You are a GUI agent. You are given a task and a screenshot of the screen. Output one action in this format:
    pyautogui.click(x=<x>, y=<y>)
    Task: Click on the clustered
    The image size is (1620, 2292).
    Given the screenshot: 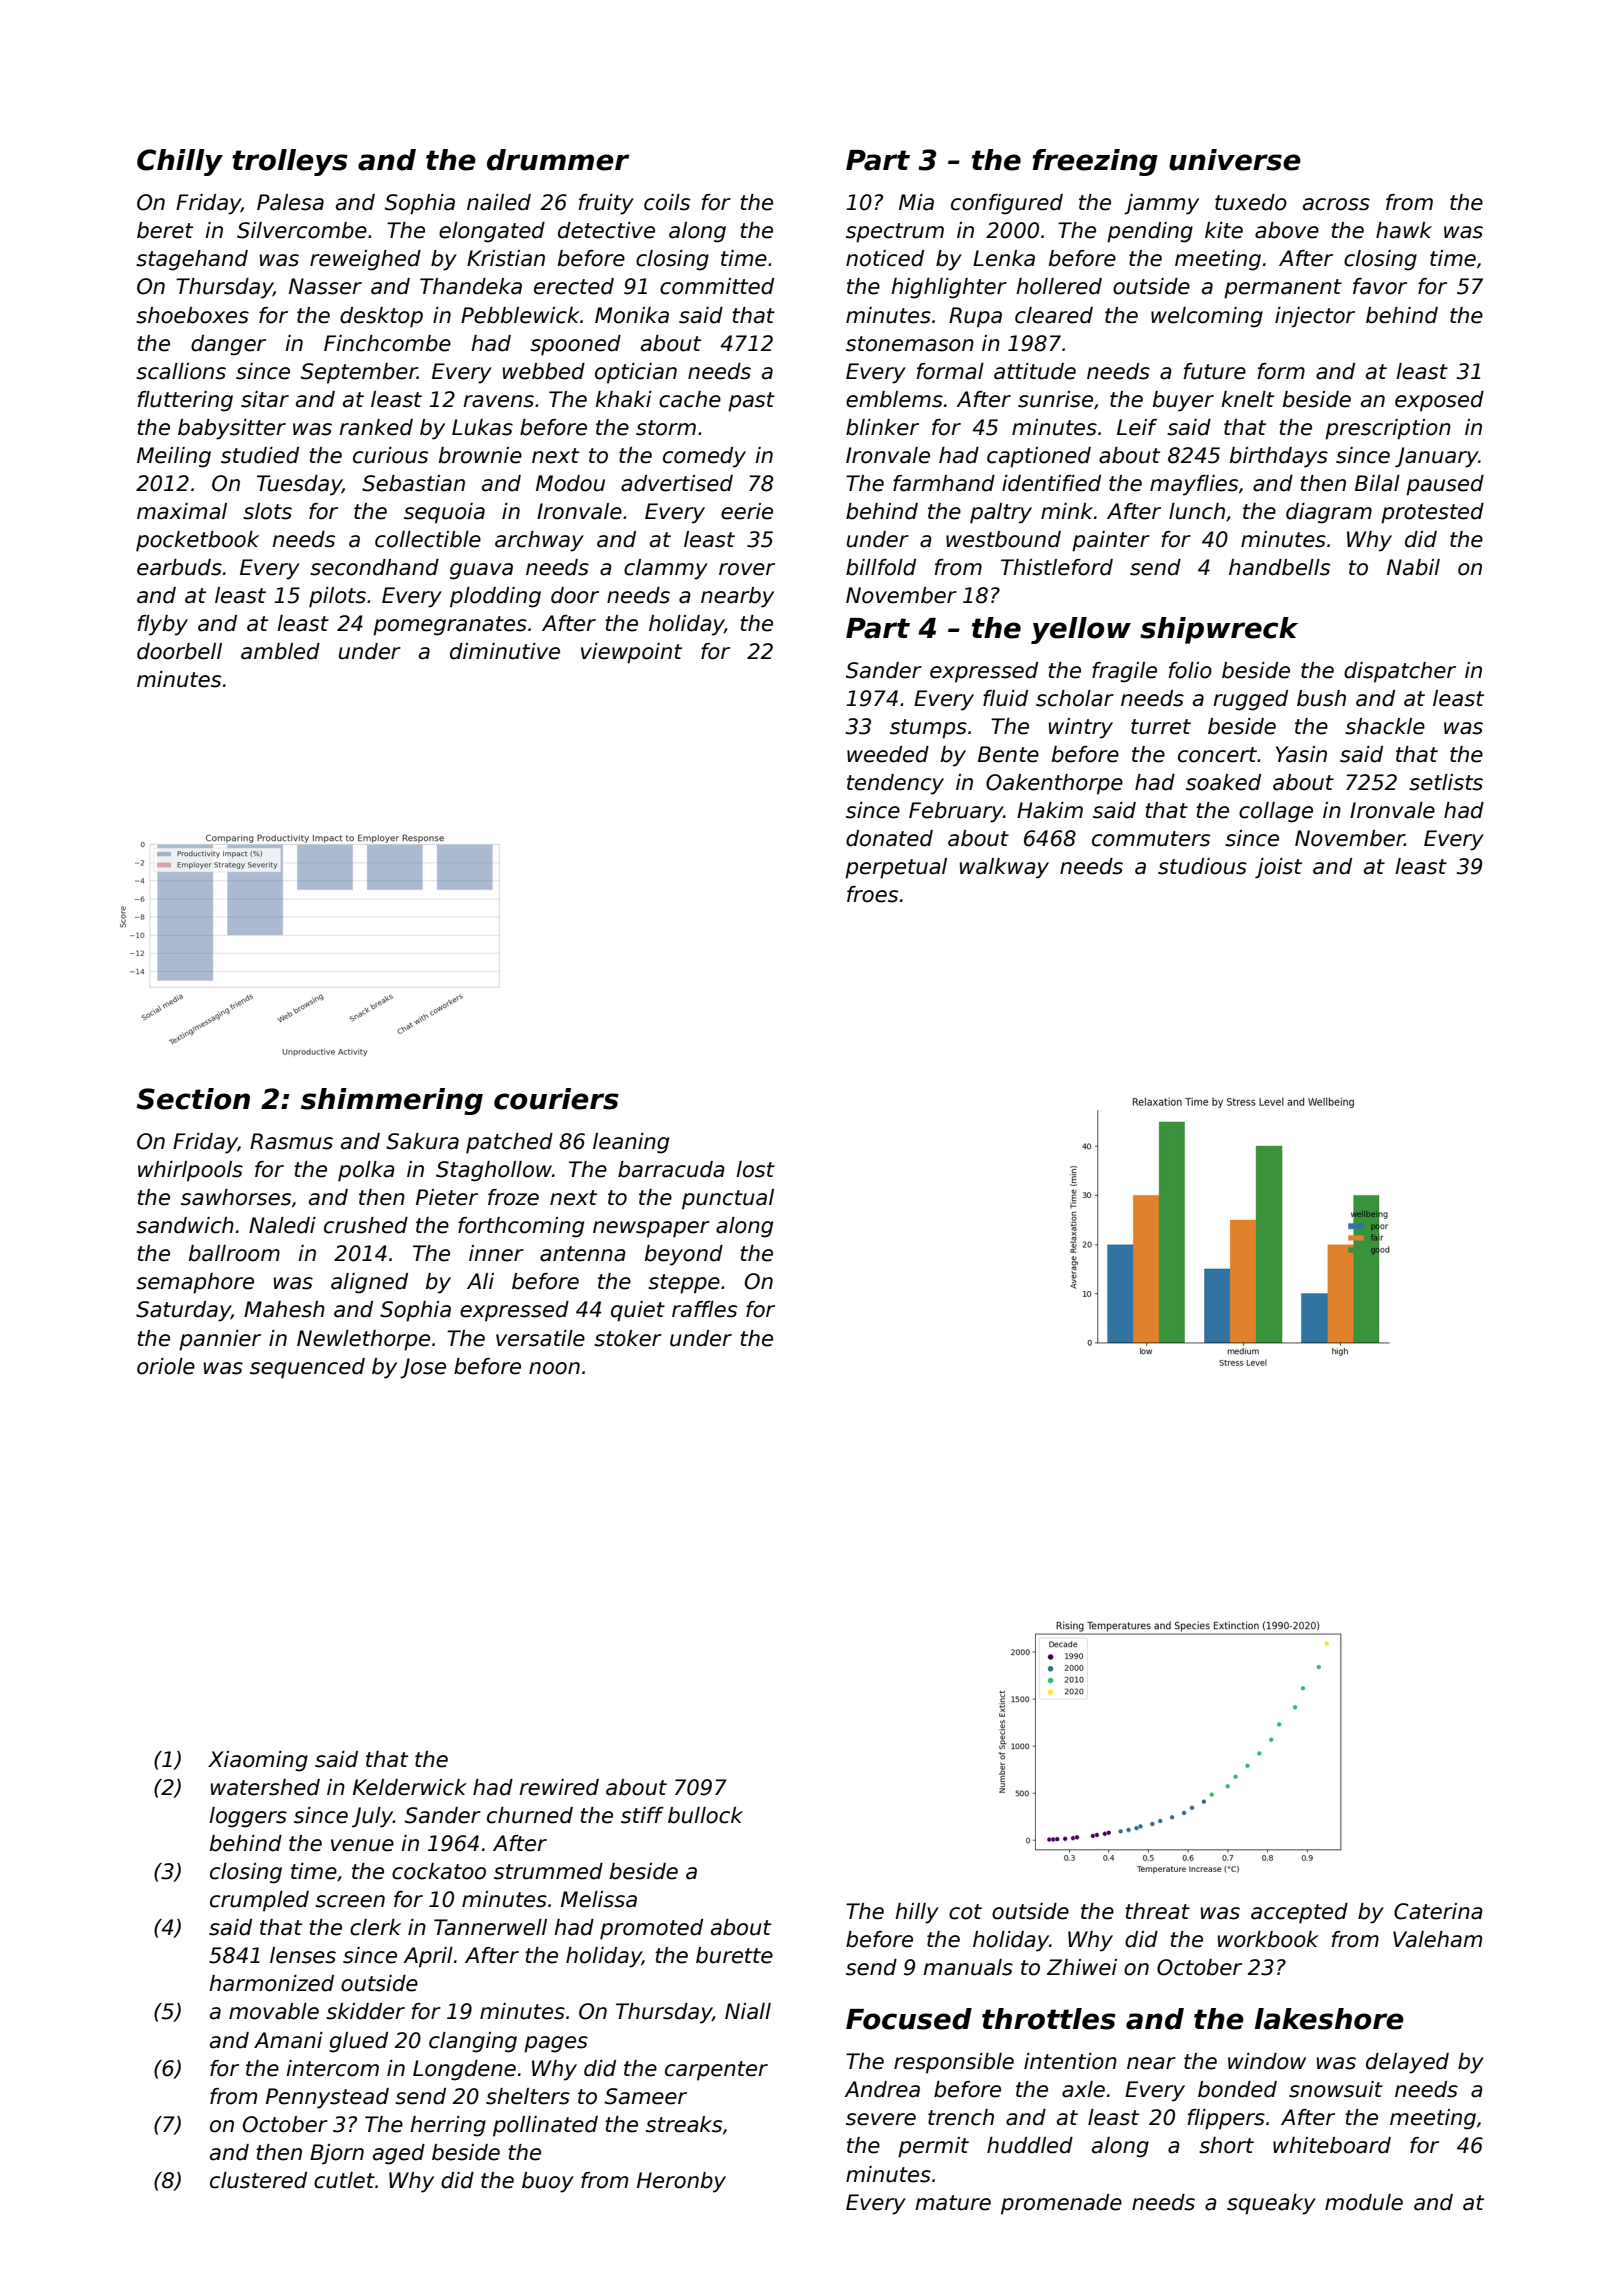 What is the action you would take?
    pyautogui.click(x=258, y=2180)
